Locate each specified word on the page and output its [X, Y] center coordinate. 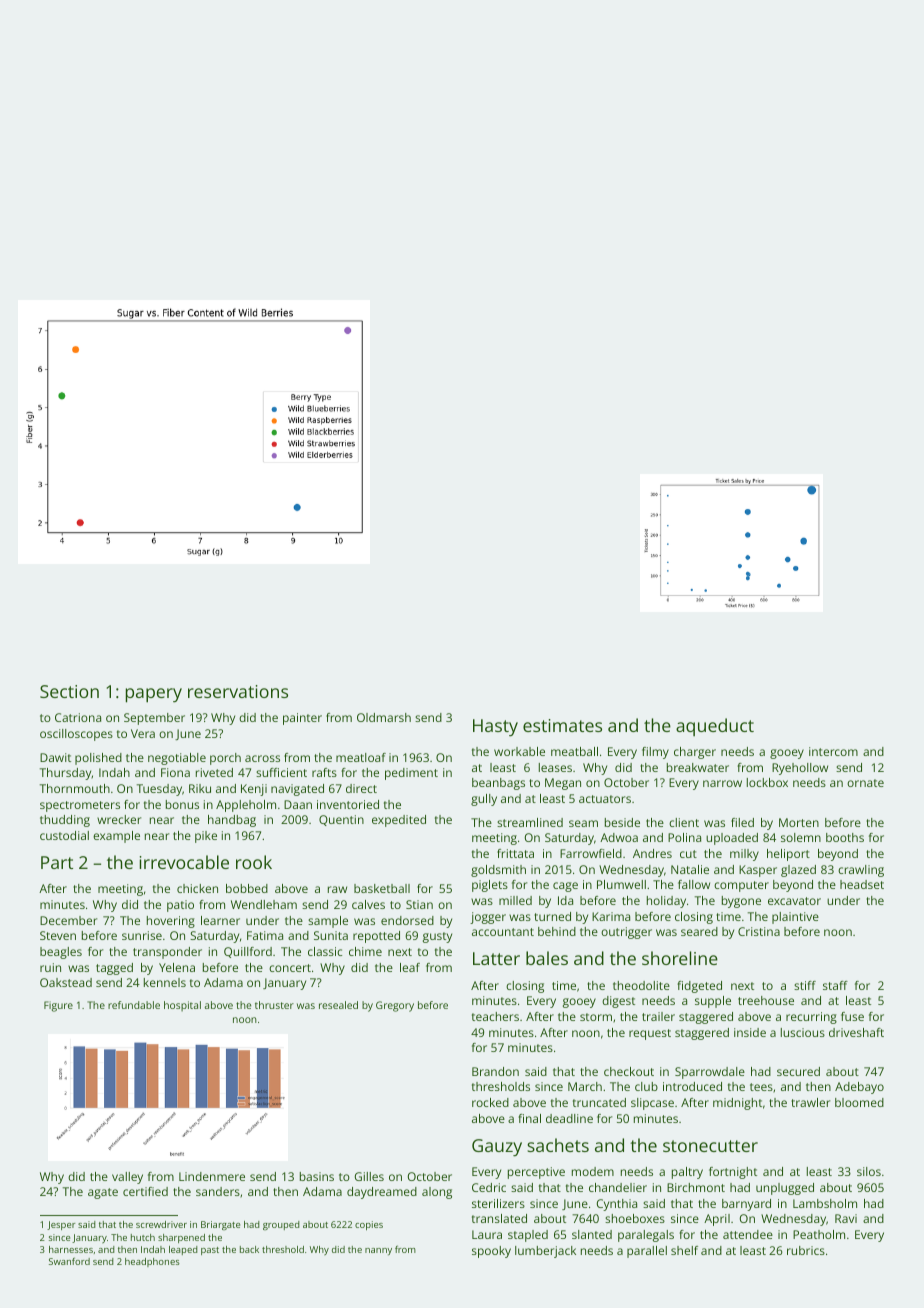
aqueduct [715, 727]
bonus [182, 804]
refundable [134, 1005]
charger [695, 753]
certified [145, 1191]
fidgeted [699, 987]
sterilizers [498, 1203]
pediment [411, 774]
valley [127, 1178]
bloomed [859, 1102]
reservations [238, 691]
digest [618, 1002]
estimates [562, 725]
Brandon [495, 1071]
